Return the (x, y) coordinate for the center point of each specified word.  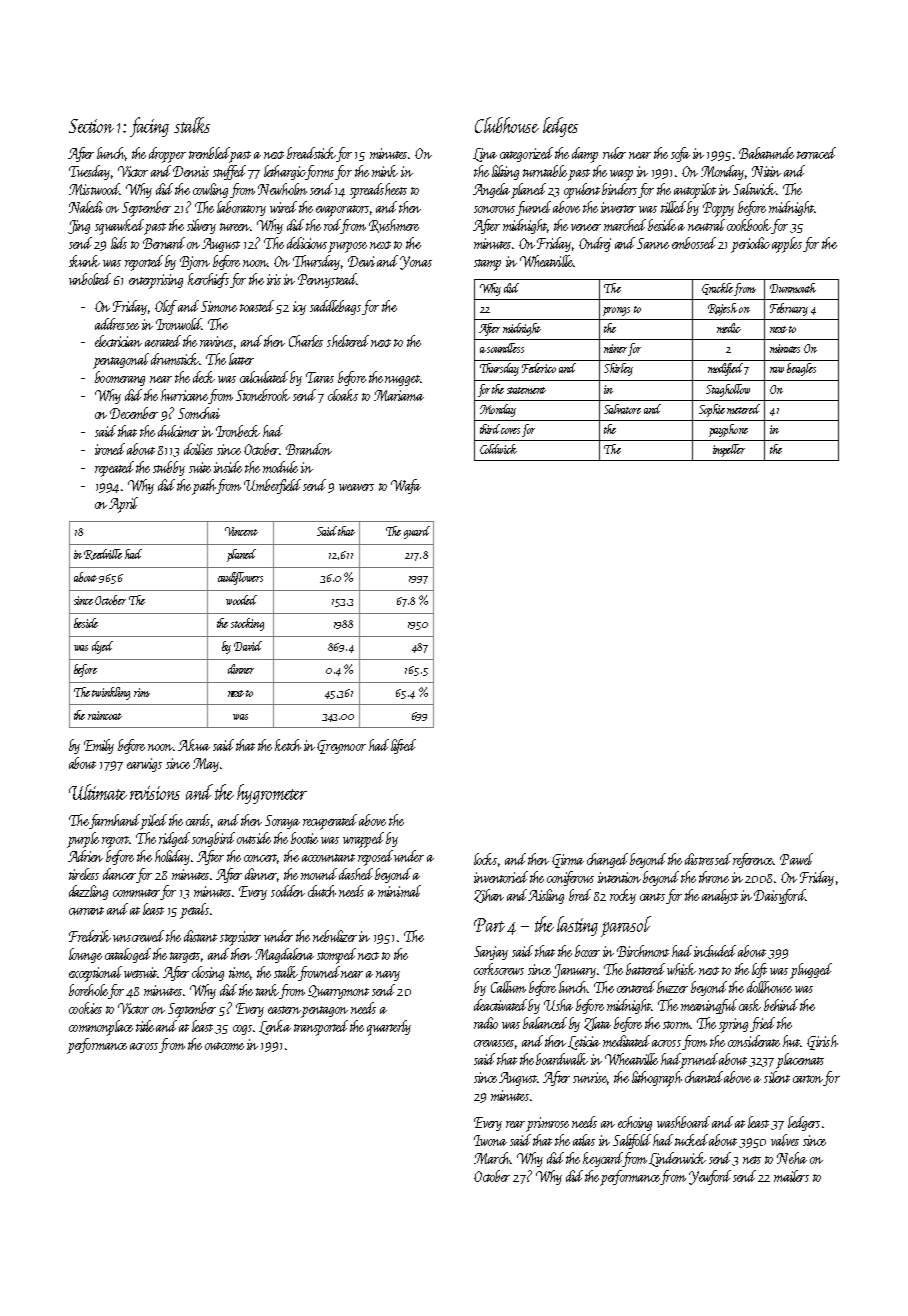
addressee (117, 324)
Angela (491, 190)
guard (417, 532)
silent (777, 1077)
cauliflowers (240, 578)
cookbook (749, 225)
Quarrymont (338, 992)
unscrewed (138, 936)
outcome (224, 1046)
